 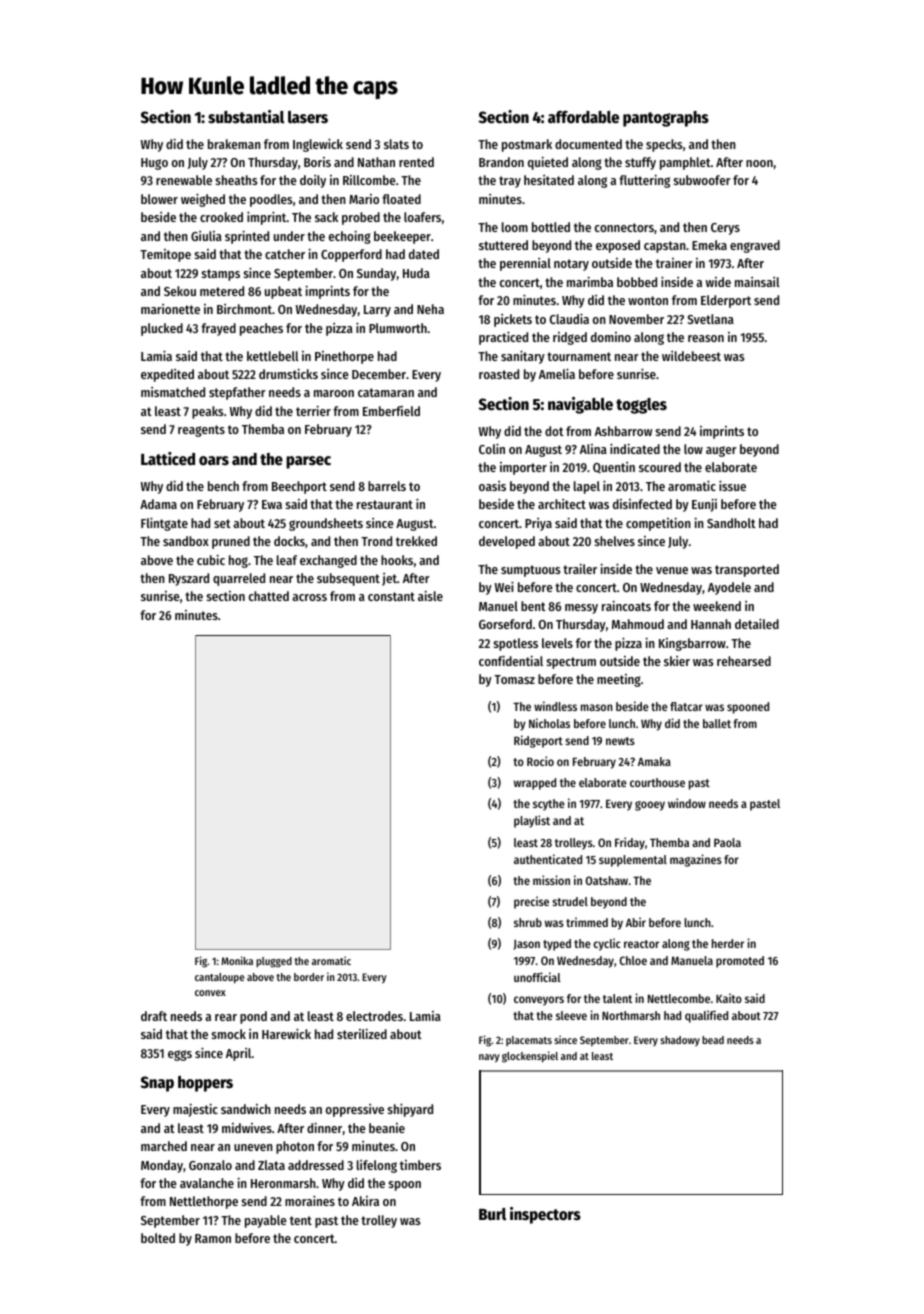 I want to click on brakeman, so click(x=234, y=144).
